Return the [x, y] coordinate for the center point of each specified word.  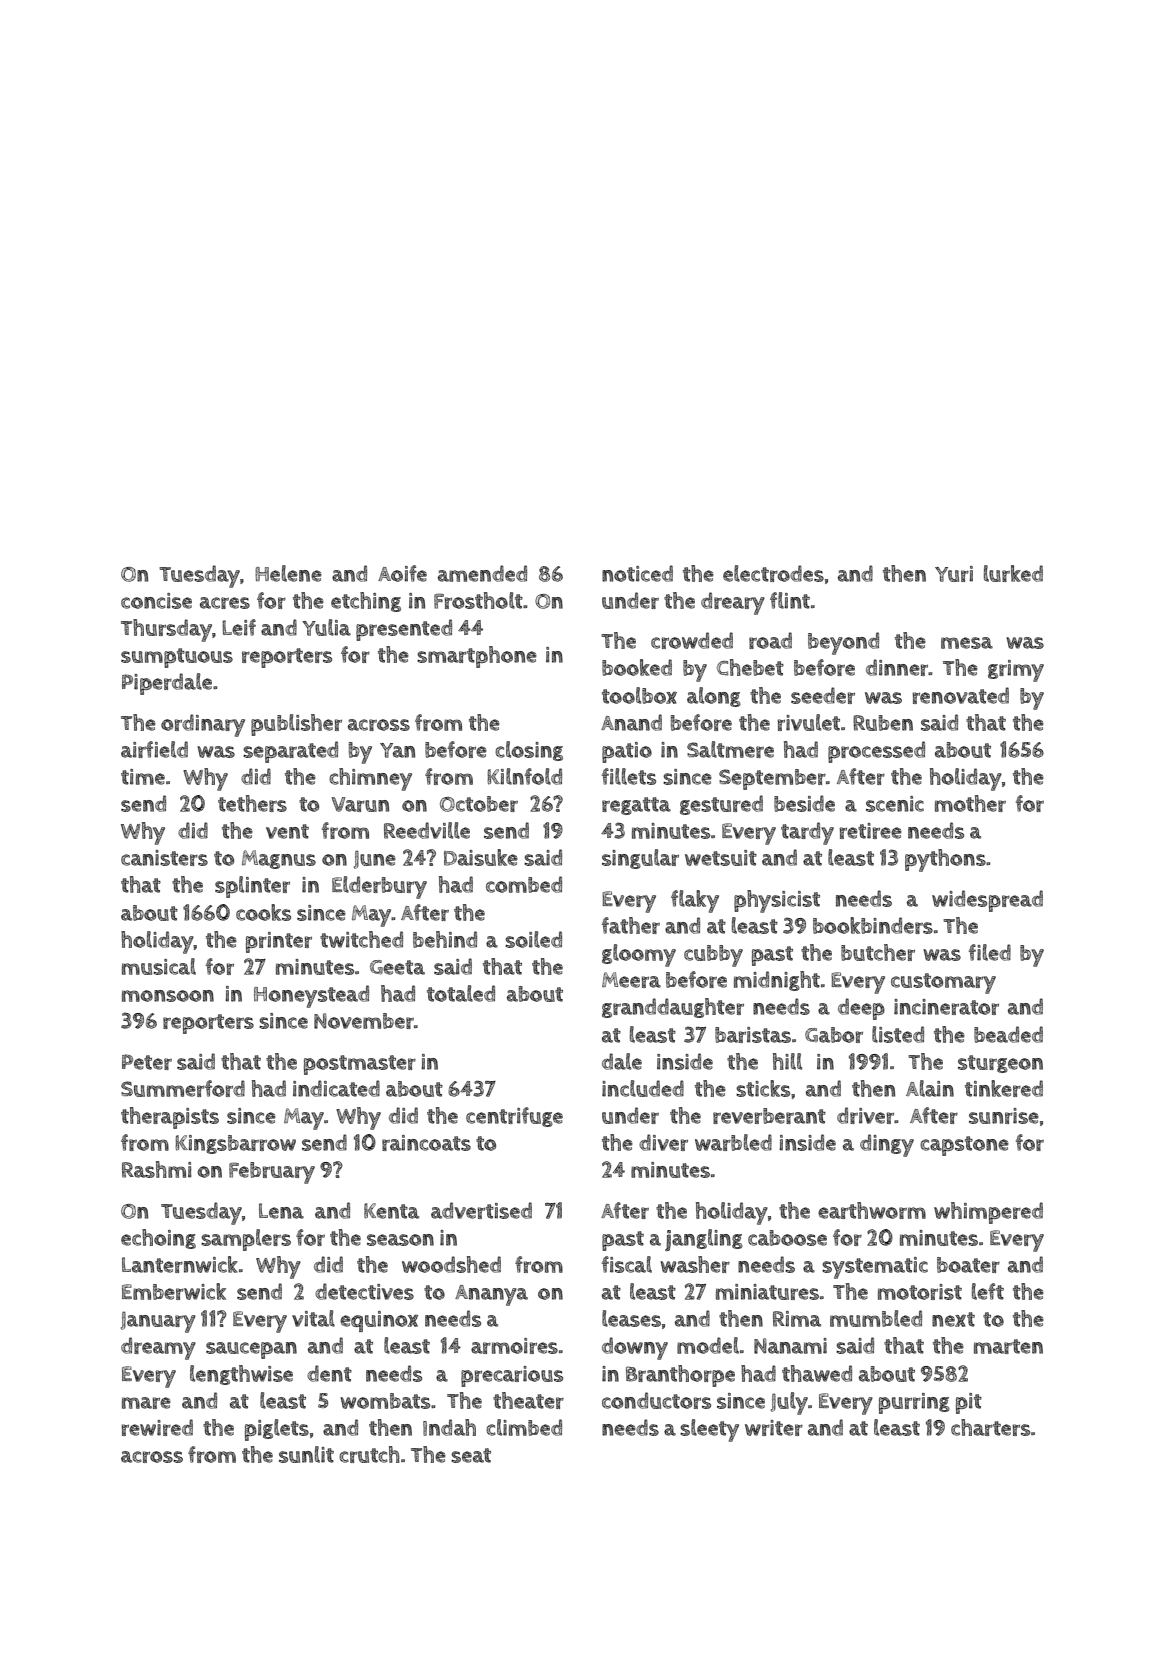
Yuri [954, 574]
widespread [987, 901]
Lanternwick [180, 1264]
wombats [385, 1401]
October [479, 804]
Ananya [491, 1295]
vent [287, 831]
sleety [709, 1430]
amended [482, 573]
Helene [288, 573]
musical [159, 966]
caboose [787, 1238]
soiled [533, 939]
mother [970, 803]
